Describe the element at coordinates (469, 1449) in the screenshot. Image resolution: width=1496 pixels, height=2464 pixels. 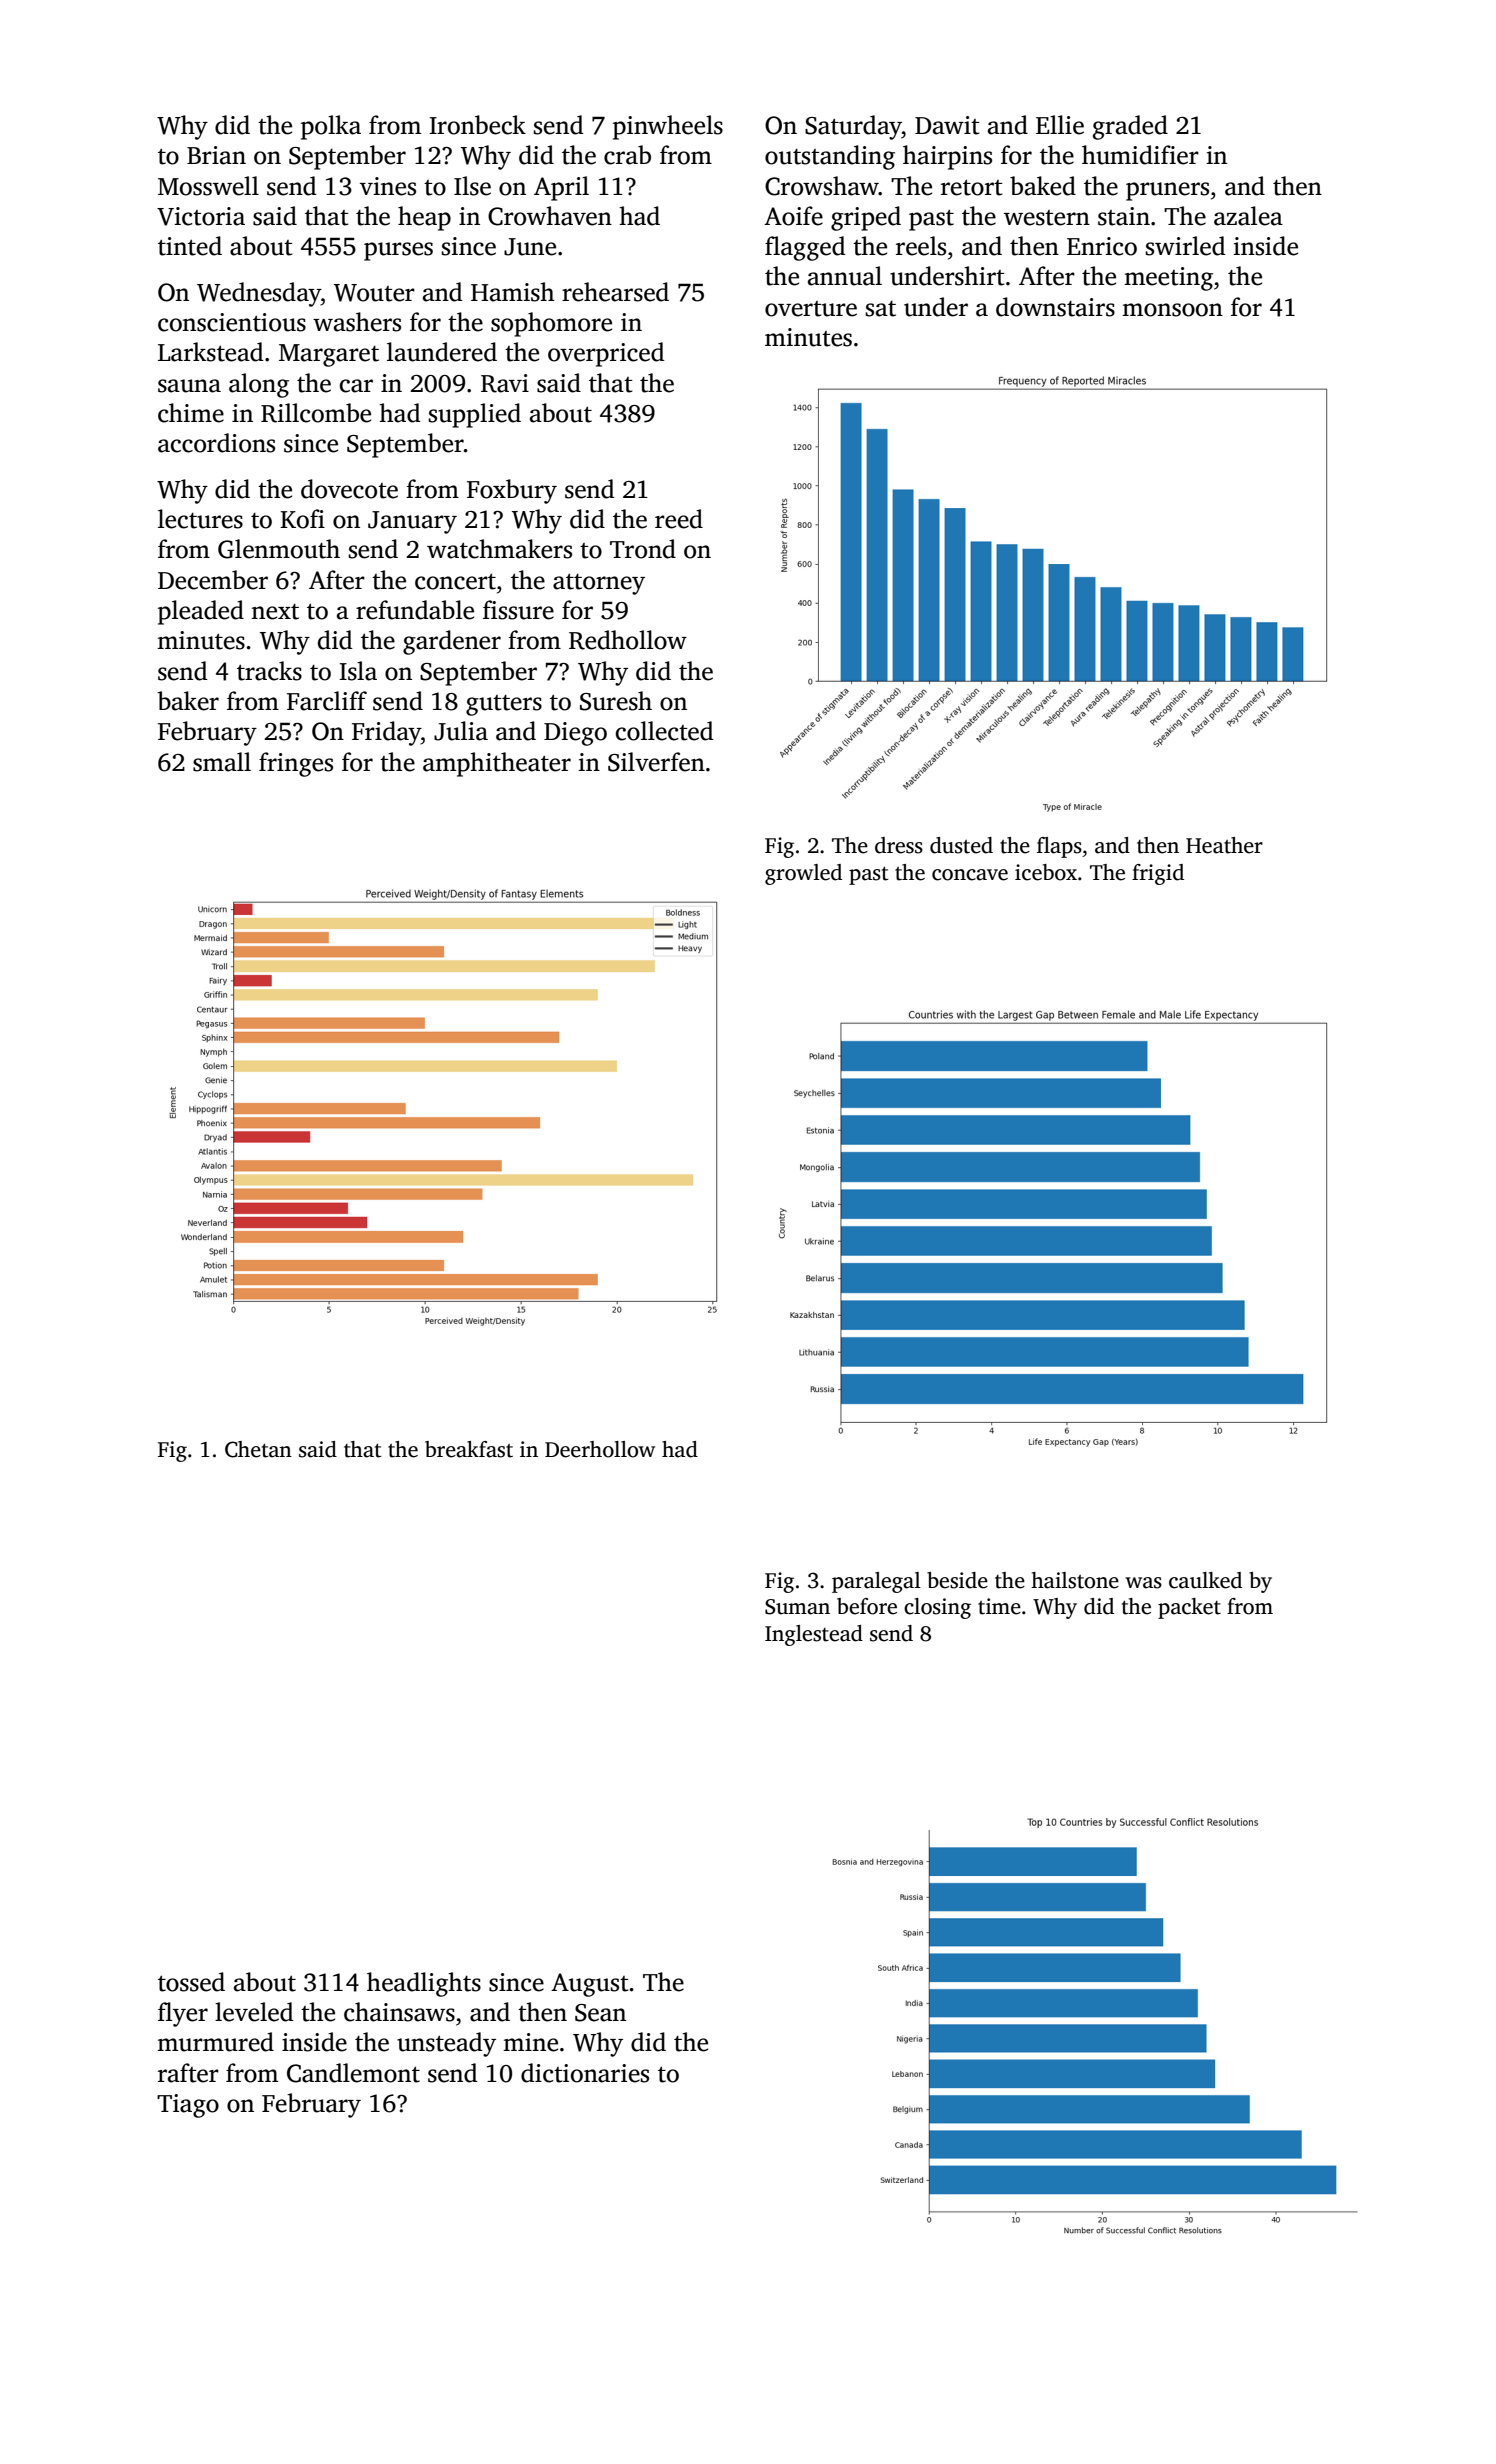
I see `breakfast` at that location.
